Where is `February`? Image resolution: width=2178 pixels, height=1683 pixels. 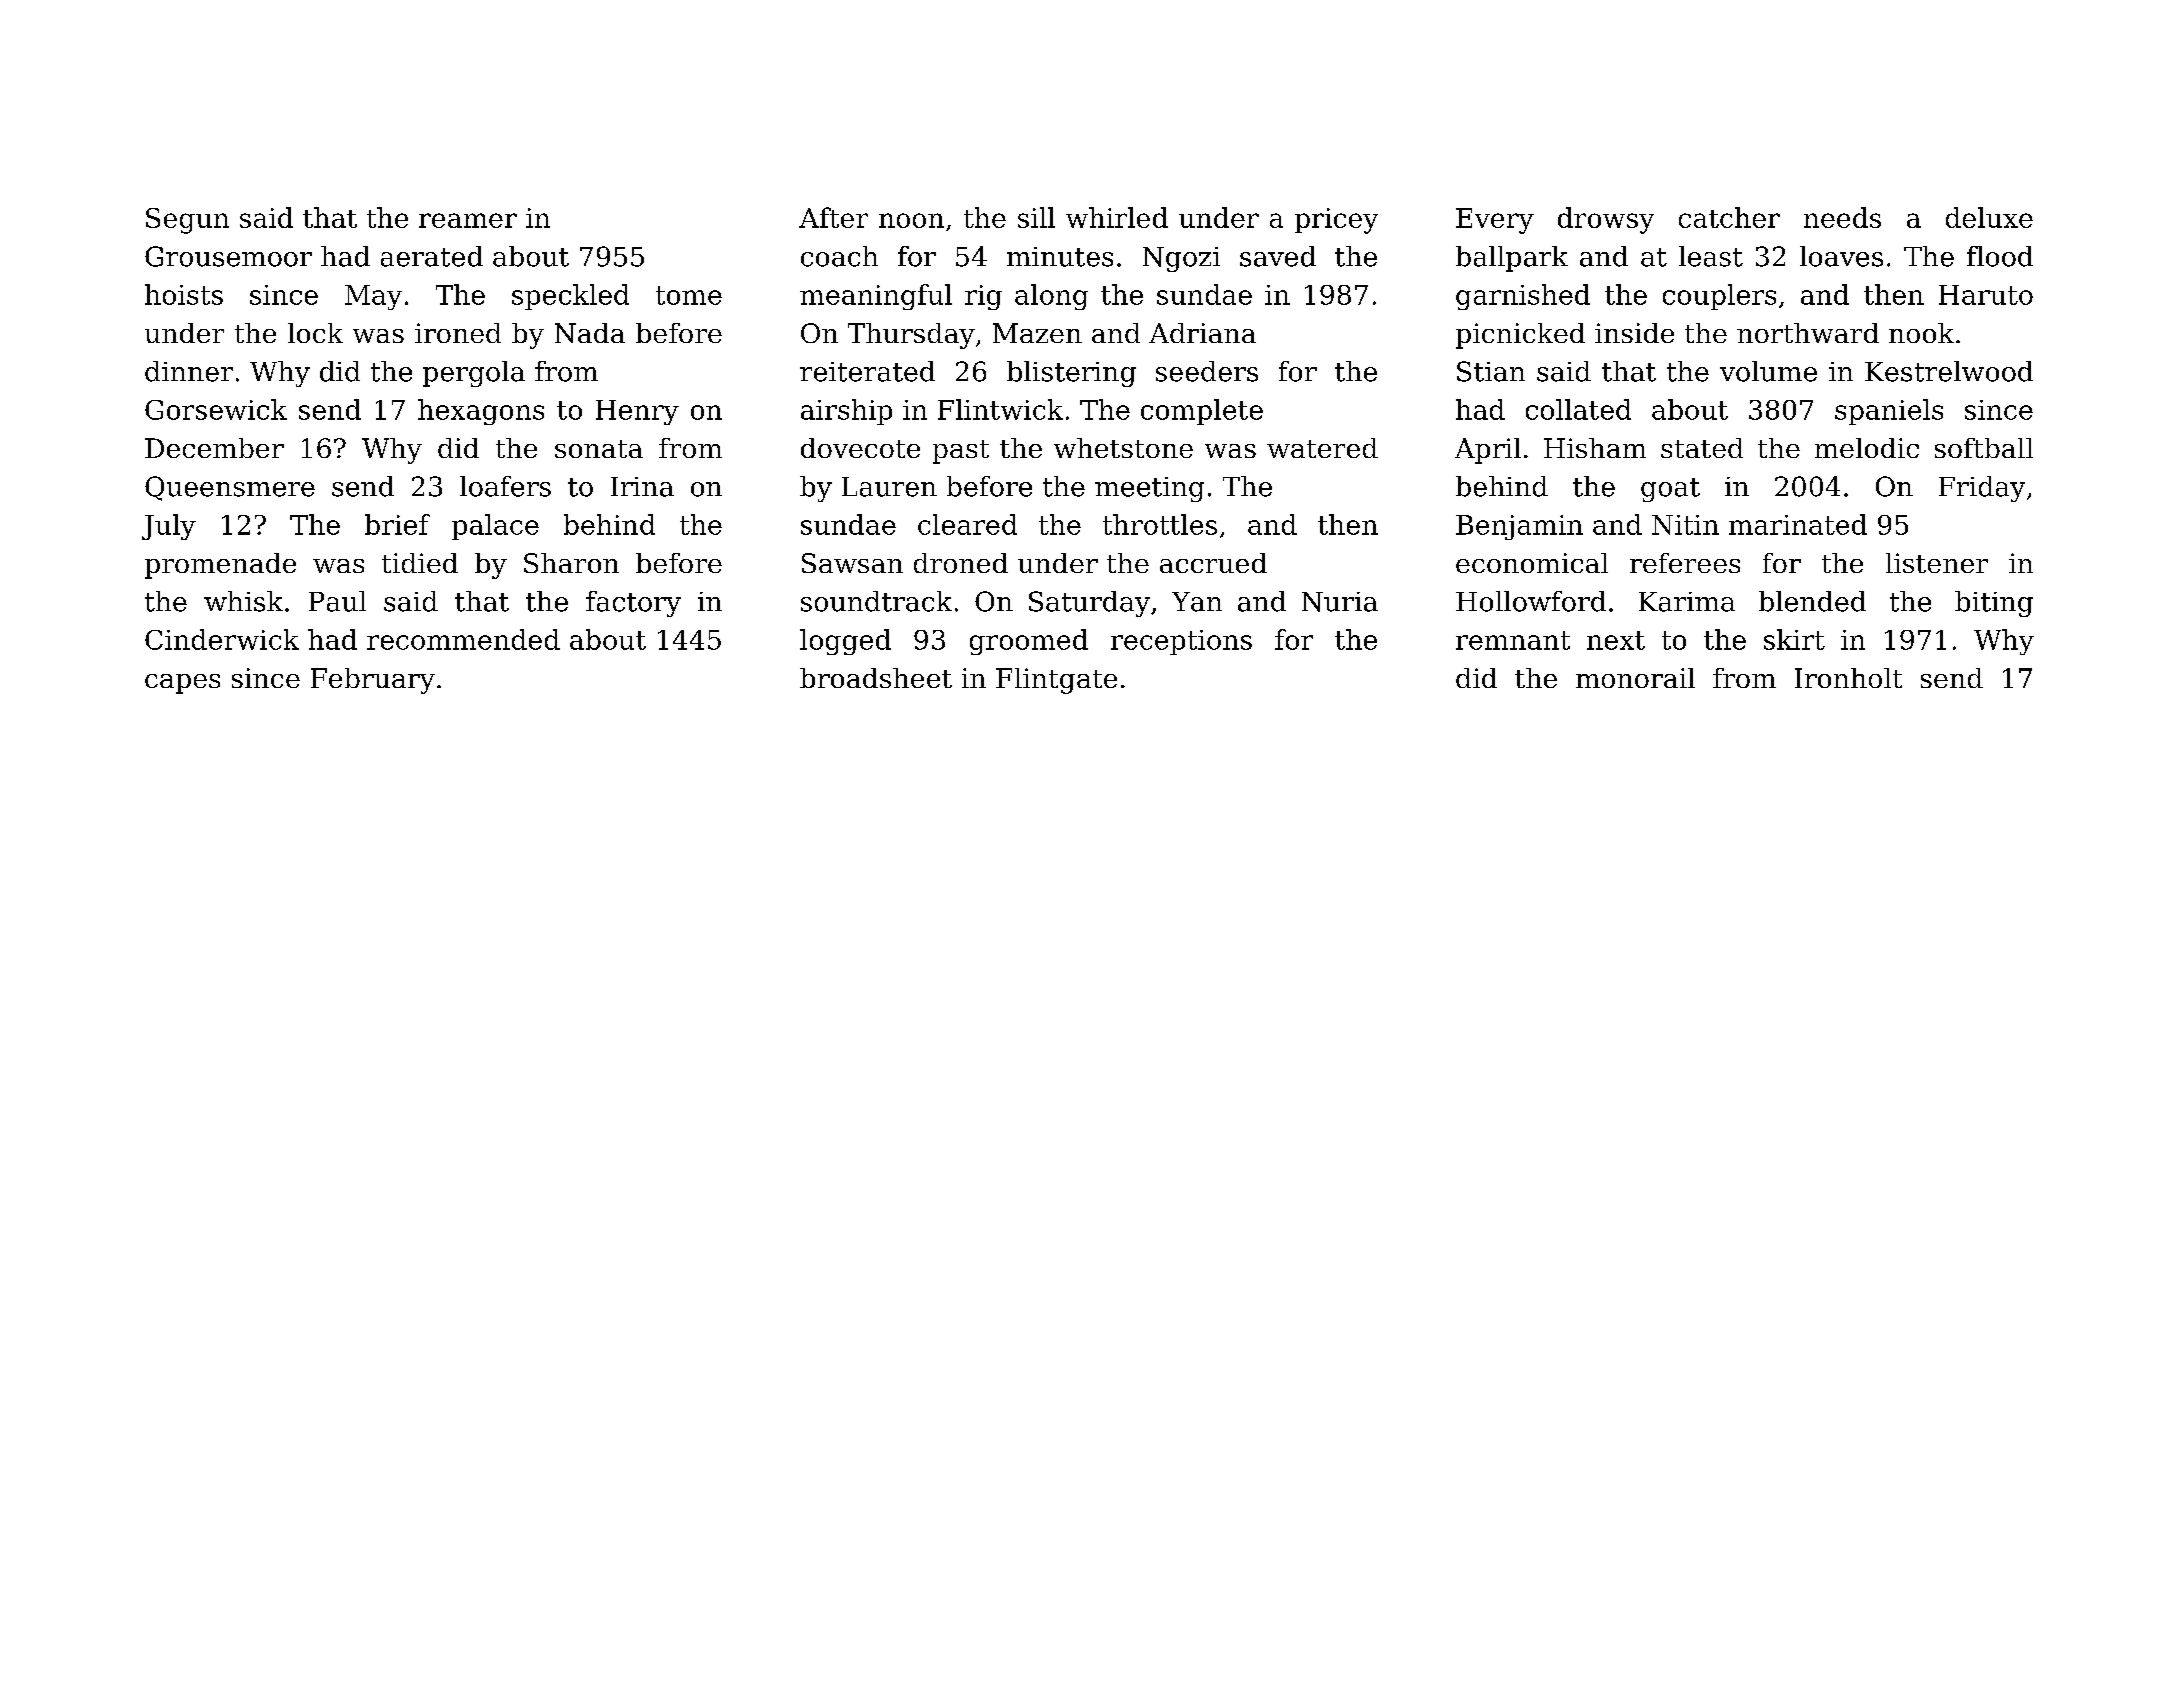
February is located at coordinates (373, 681).
